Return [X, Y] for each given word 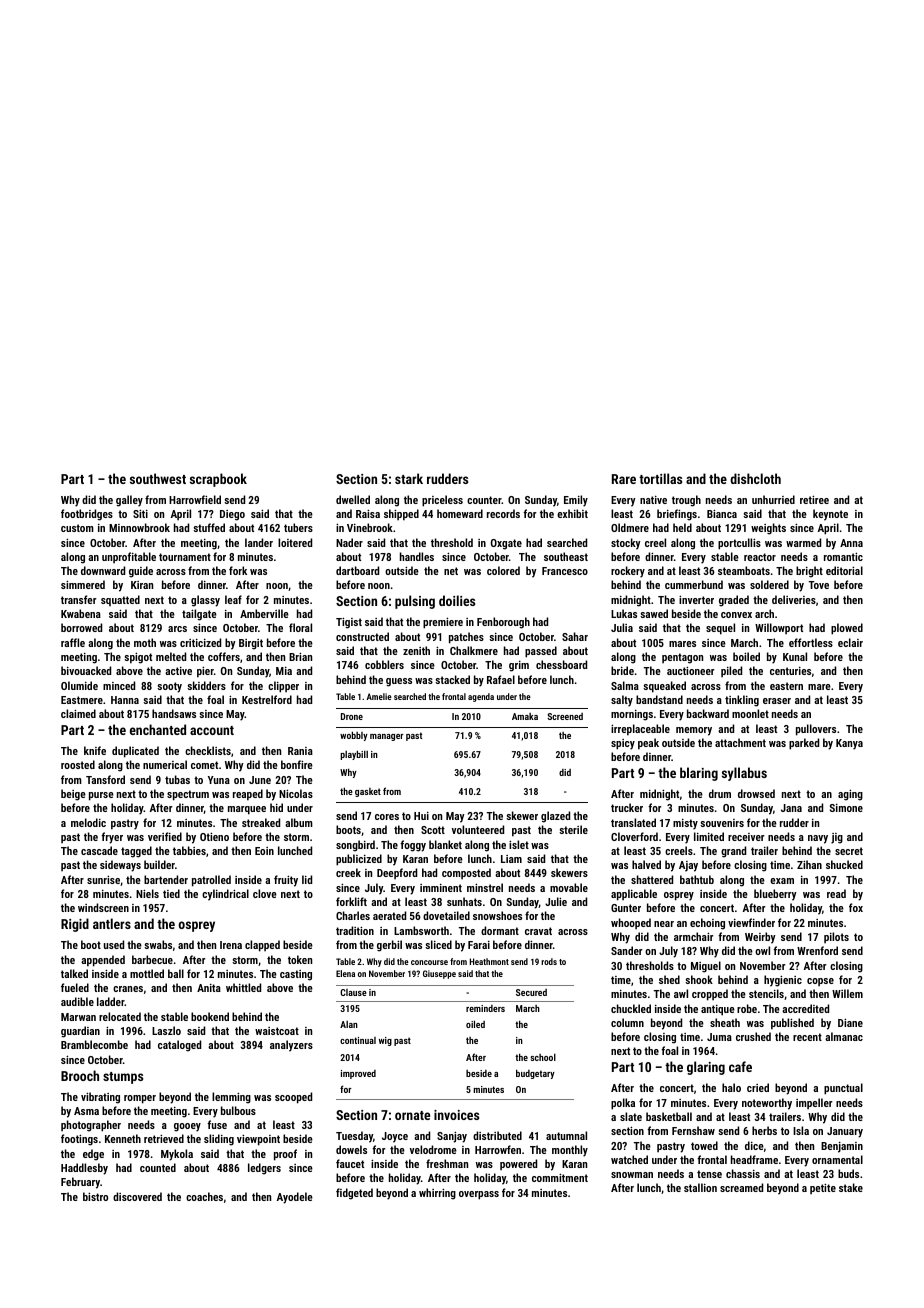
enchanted [158, 729]
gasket [368, 792]
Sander [627, 950]
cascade [99, 850]
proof [285, 1155]
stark [409, 478]
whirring [437, 1194]
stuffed [209, 527]
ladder [111, 1001]
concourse [429, 962]
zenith [416, 650]
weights [768, 529]
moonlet [750, 713]
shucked [844, 864]
